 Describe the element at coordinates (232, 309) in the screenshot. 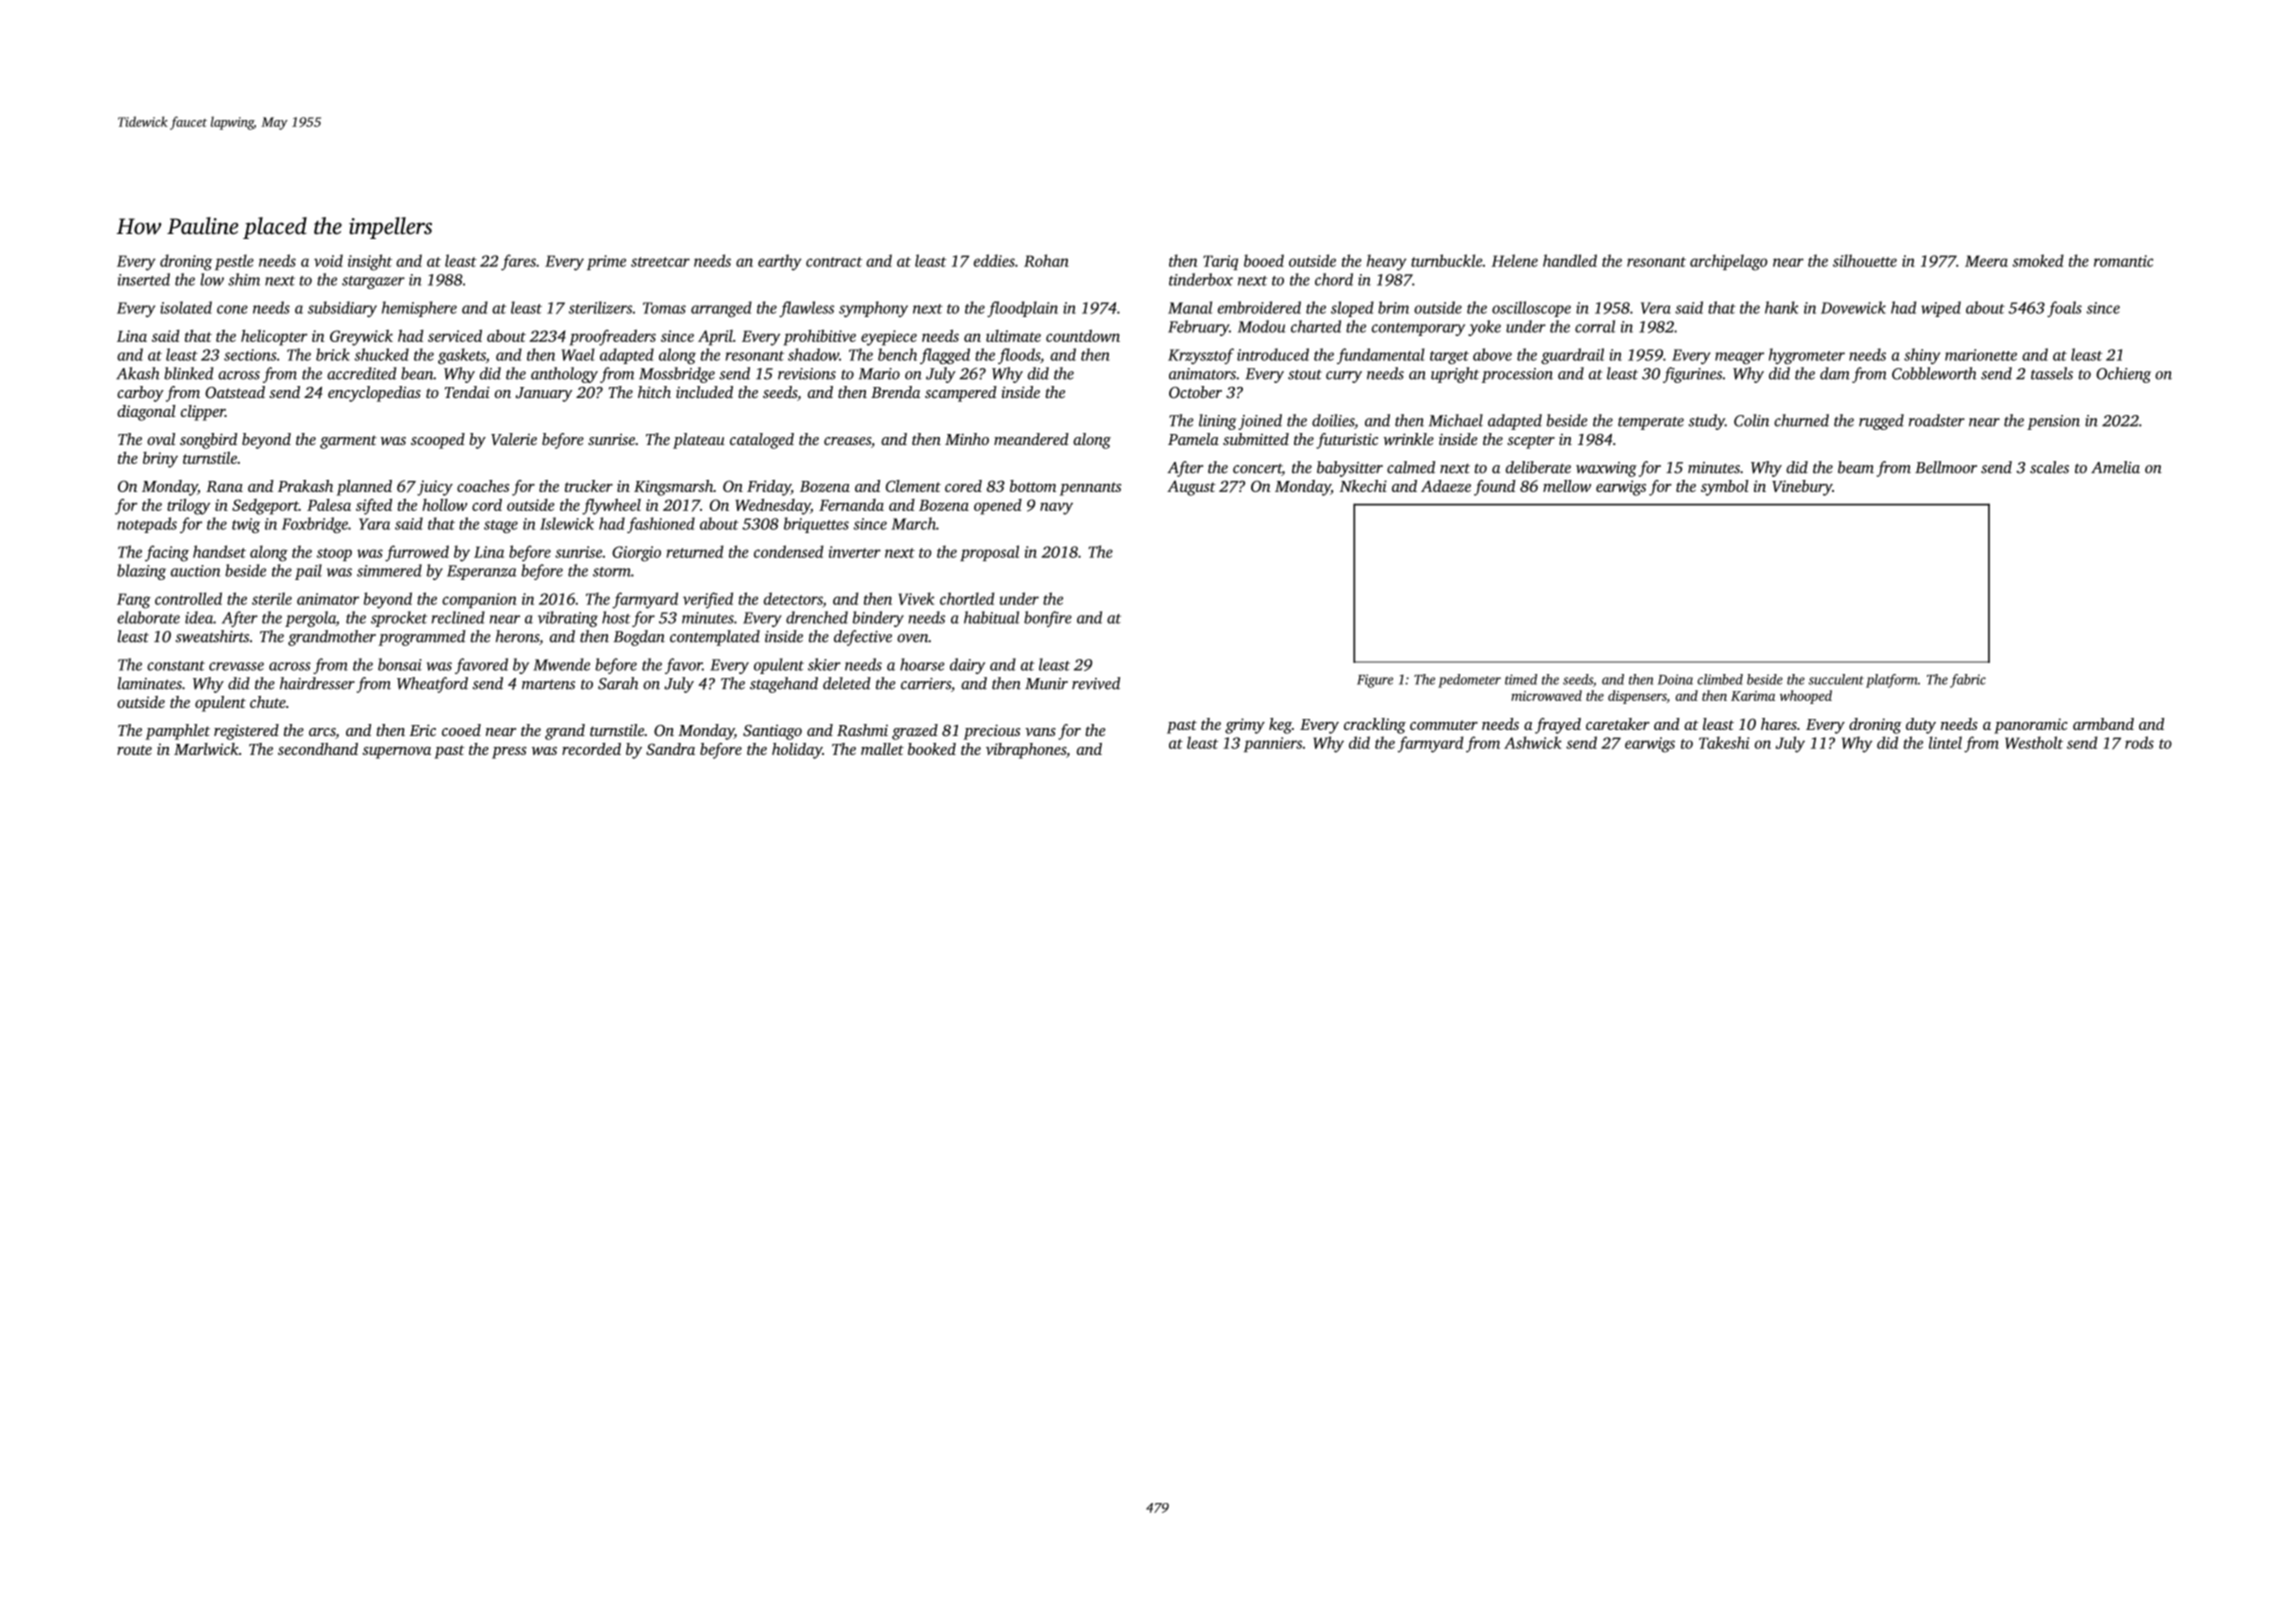

I see `cone` at that location.
